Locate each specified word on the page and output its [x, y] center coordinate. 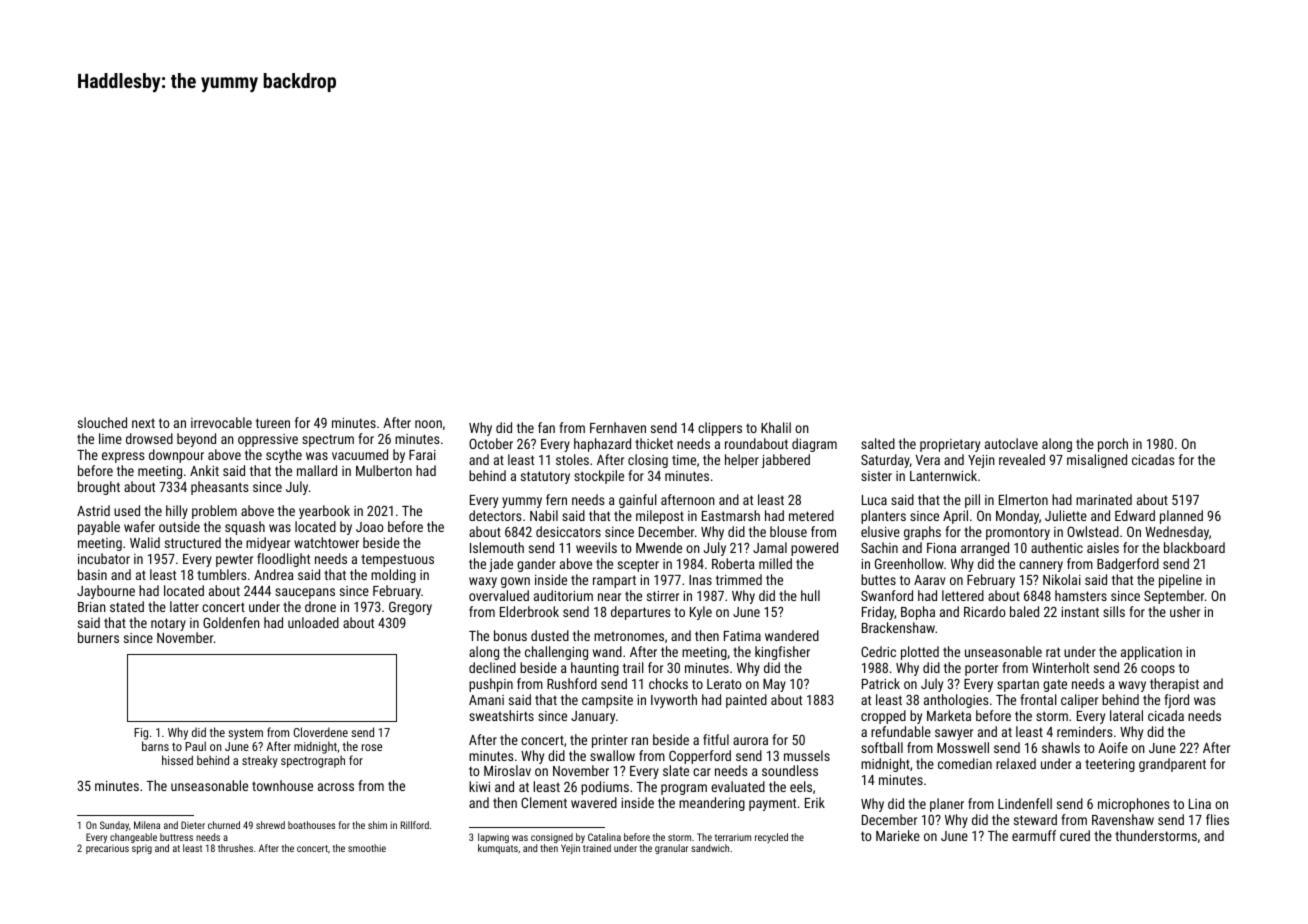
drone [320, 606]
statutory [545, 477]
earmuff [1034, 835]
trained [597, 848]
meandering [712, 804]
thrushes [235, 848]
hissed [177, 760]
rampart [614, 581]
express [123, 457]
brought [99, 488]
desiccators [568, 531]
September [1174, 597]
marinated [1104, 499]
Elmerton [1023, 499]
